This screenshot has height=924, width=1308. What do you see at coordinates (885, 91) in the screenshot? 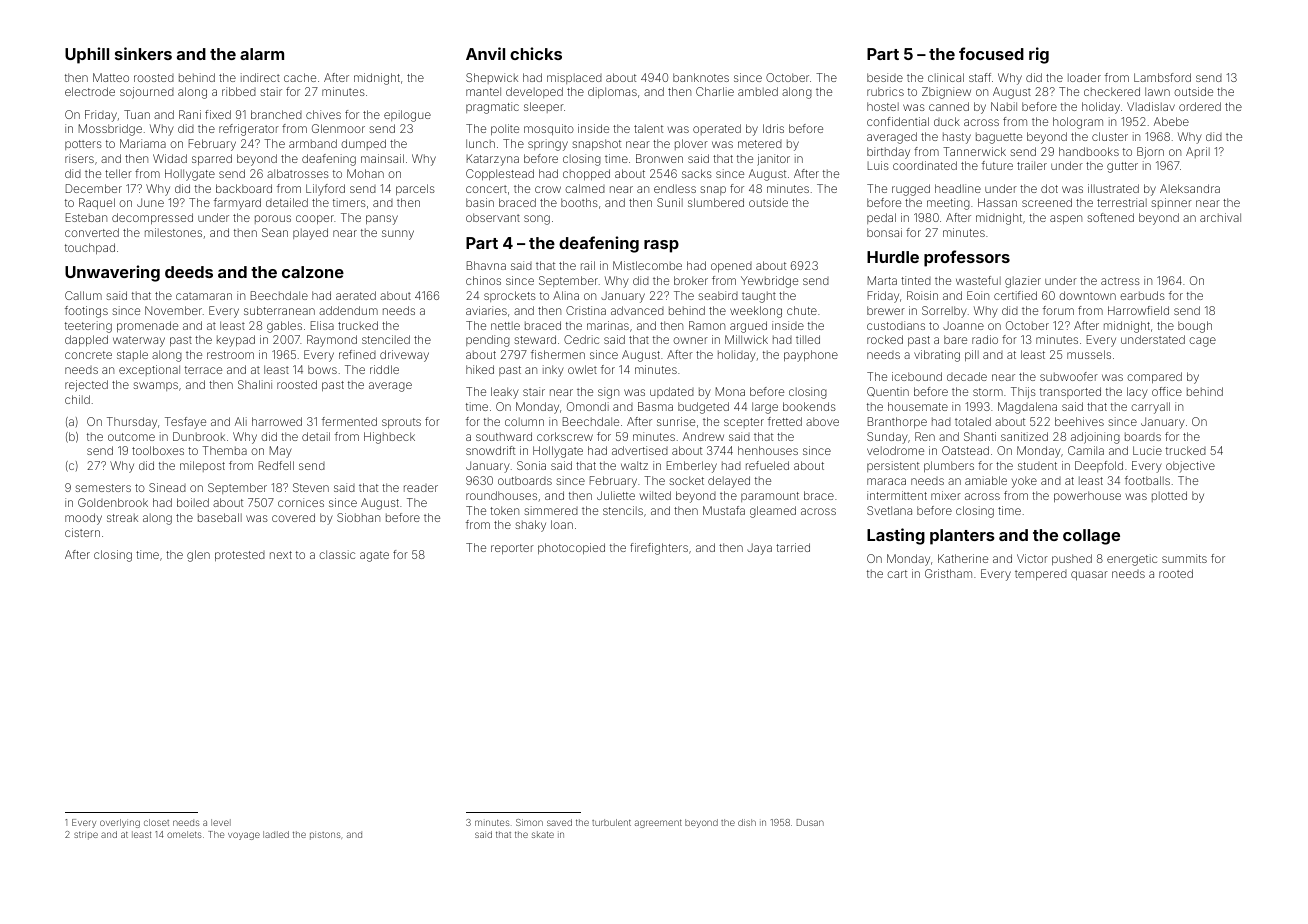
I see `rubrics` at bounding box center [885, 91].
